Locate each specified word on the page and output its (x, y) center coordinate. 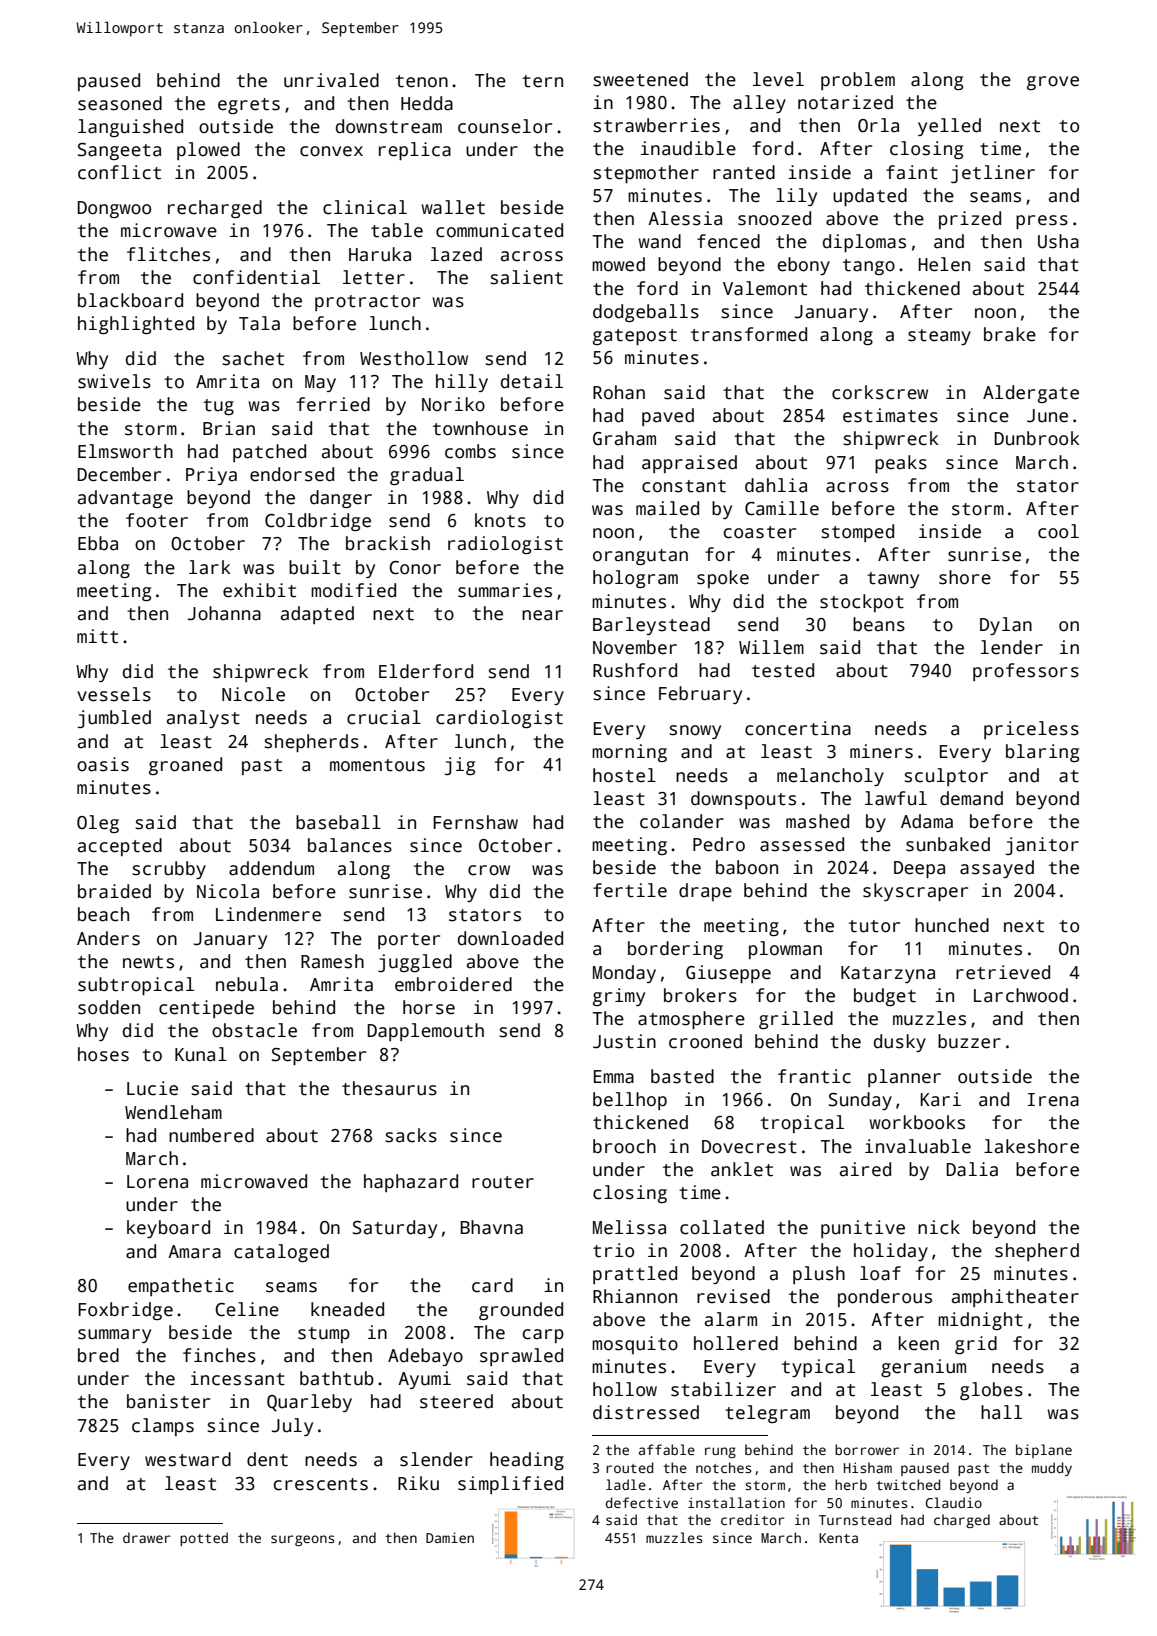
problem (858, 81)
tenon (422, 81)
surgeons (302, 1540)
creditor (753, 1519)
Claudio (954, 1502)
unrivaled (331, 80)
